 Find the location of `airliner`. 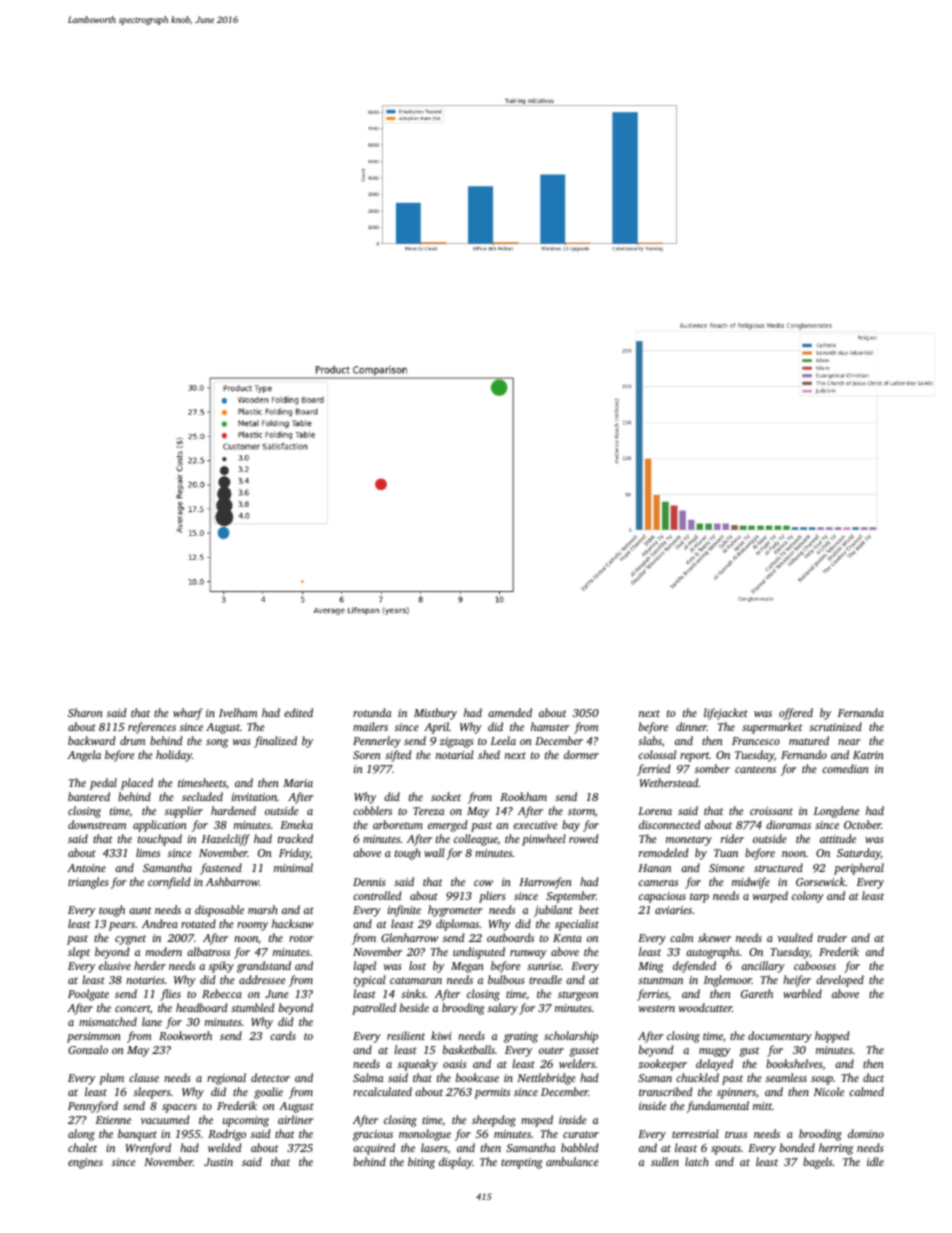

airliner is located at coordinates (296, 1119).
